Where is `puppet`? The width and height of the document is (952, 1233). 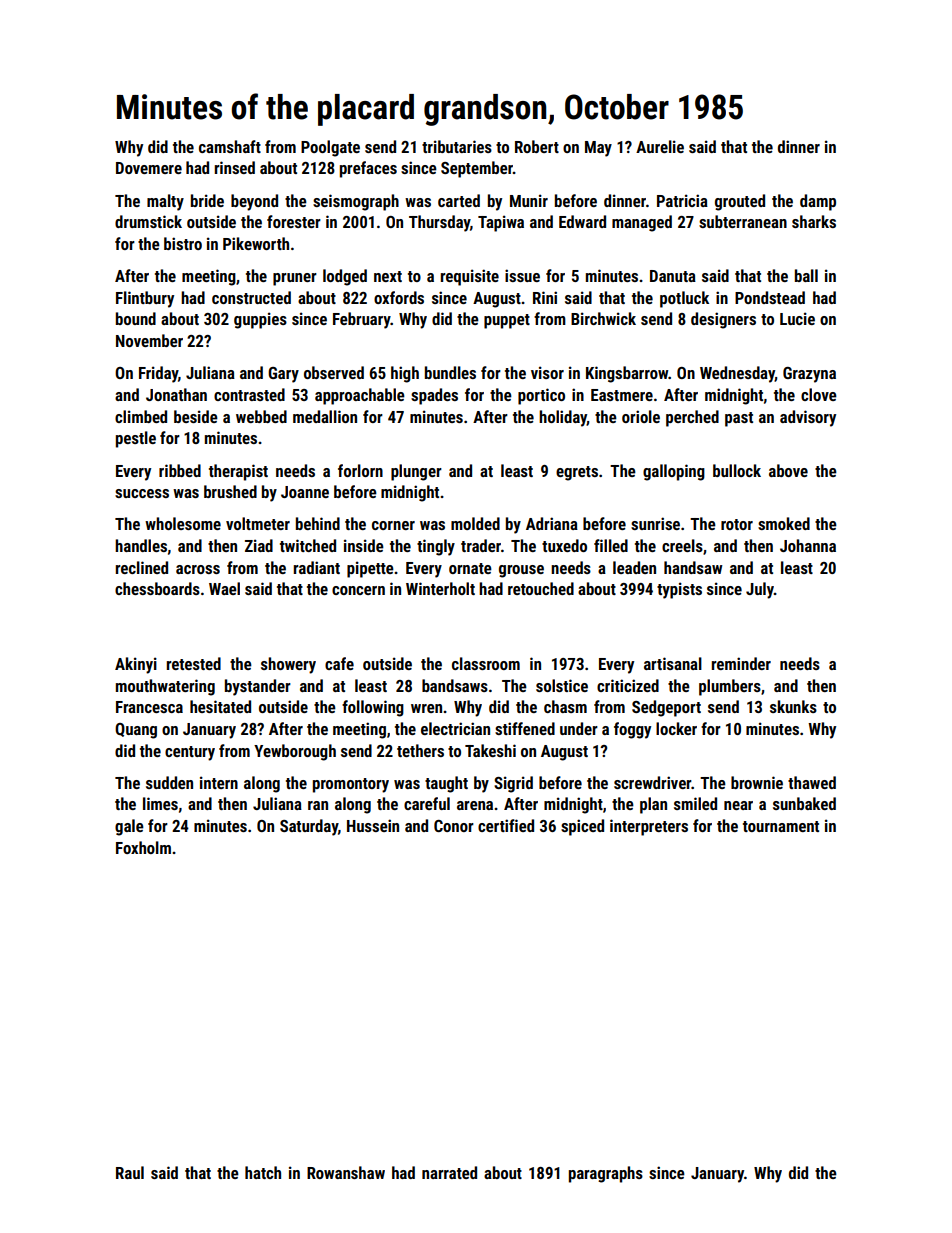 puppet is located at coordinates (507, 321).
